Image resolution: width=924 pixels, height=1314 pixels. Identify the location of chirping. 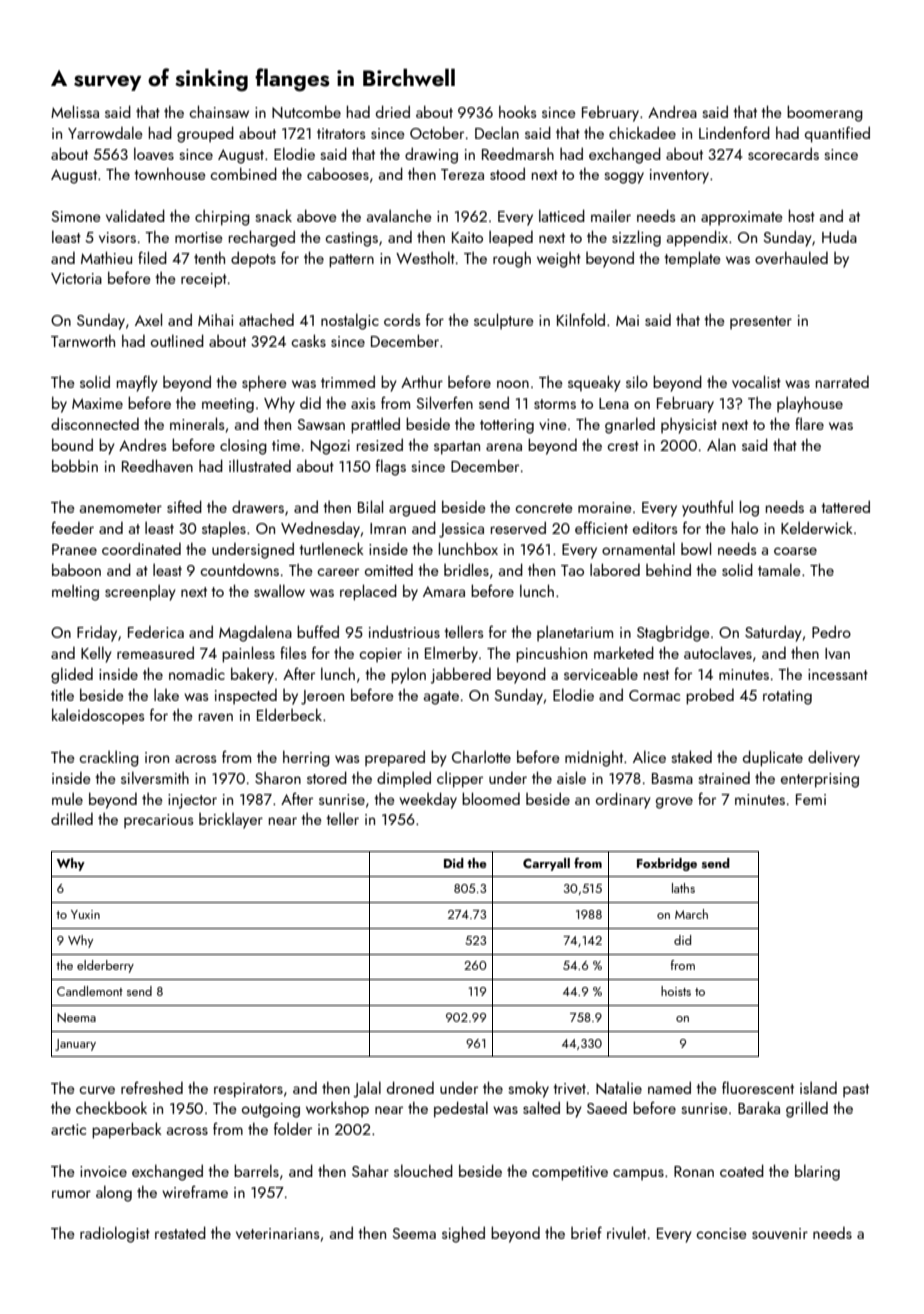
(222, 218).
